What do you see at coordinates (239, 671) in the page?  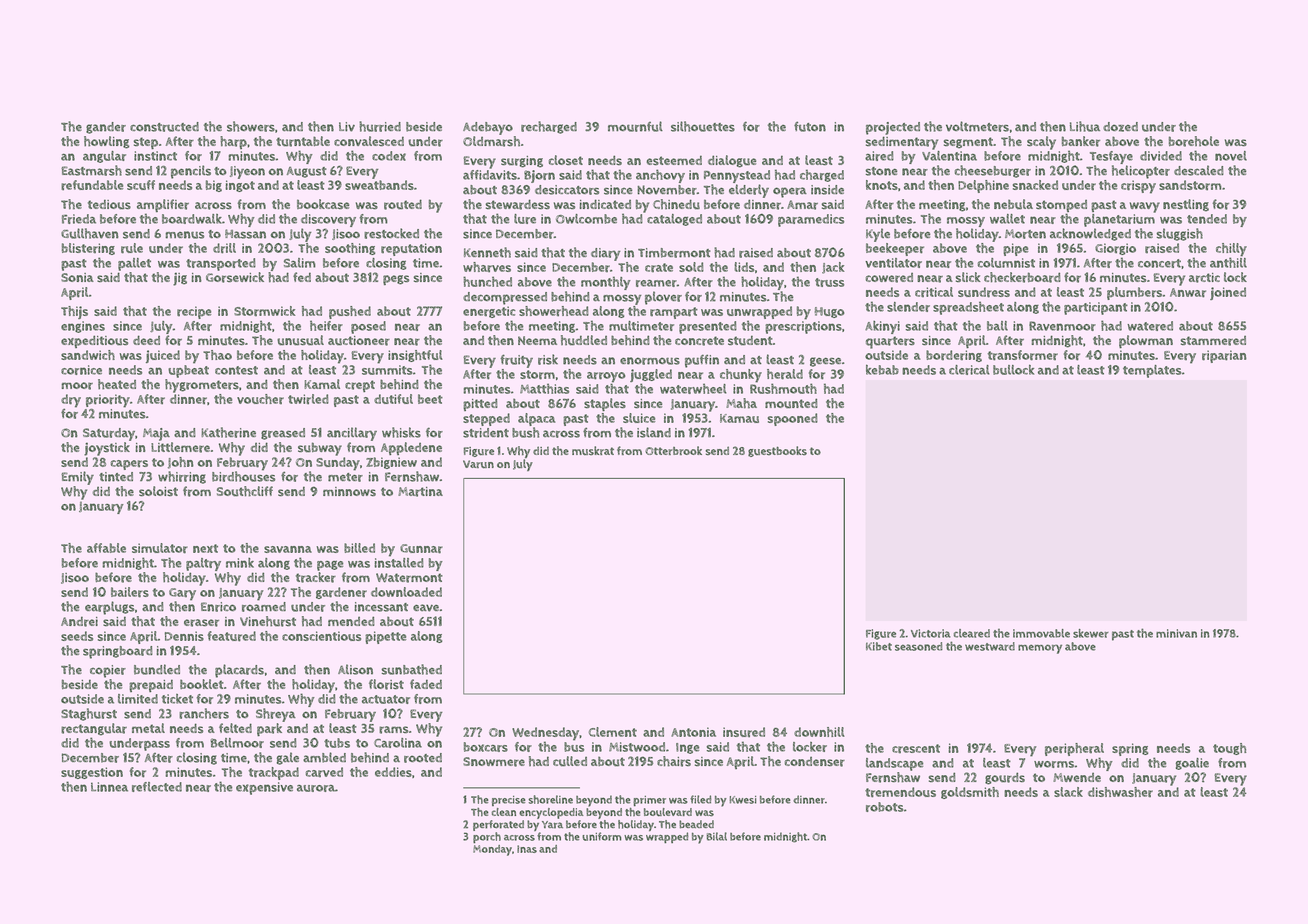 I see `placards` at bounding box center [239, 671].
